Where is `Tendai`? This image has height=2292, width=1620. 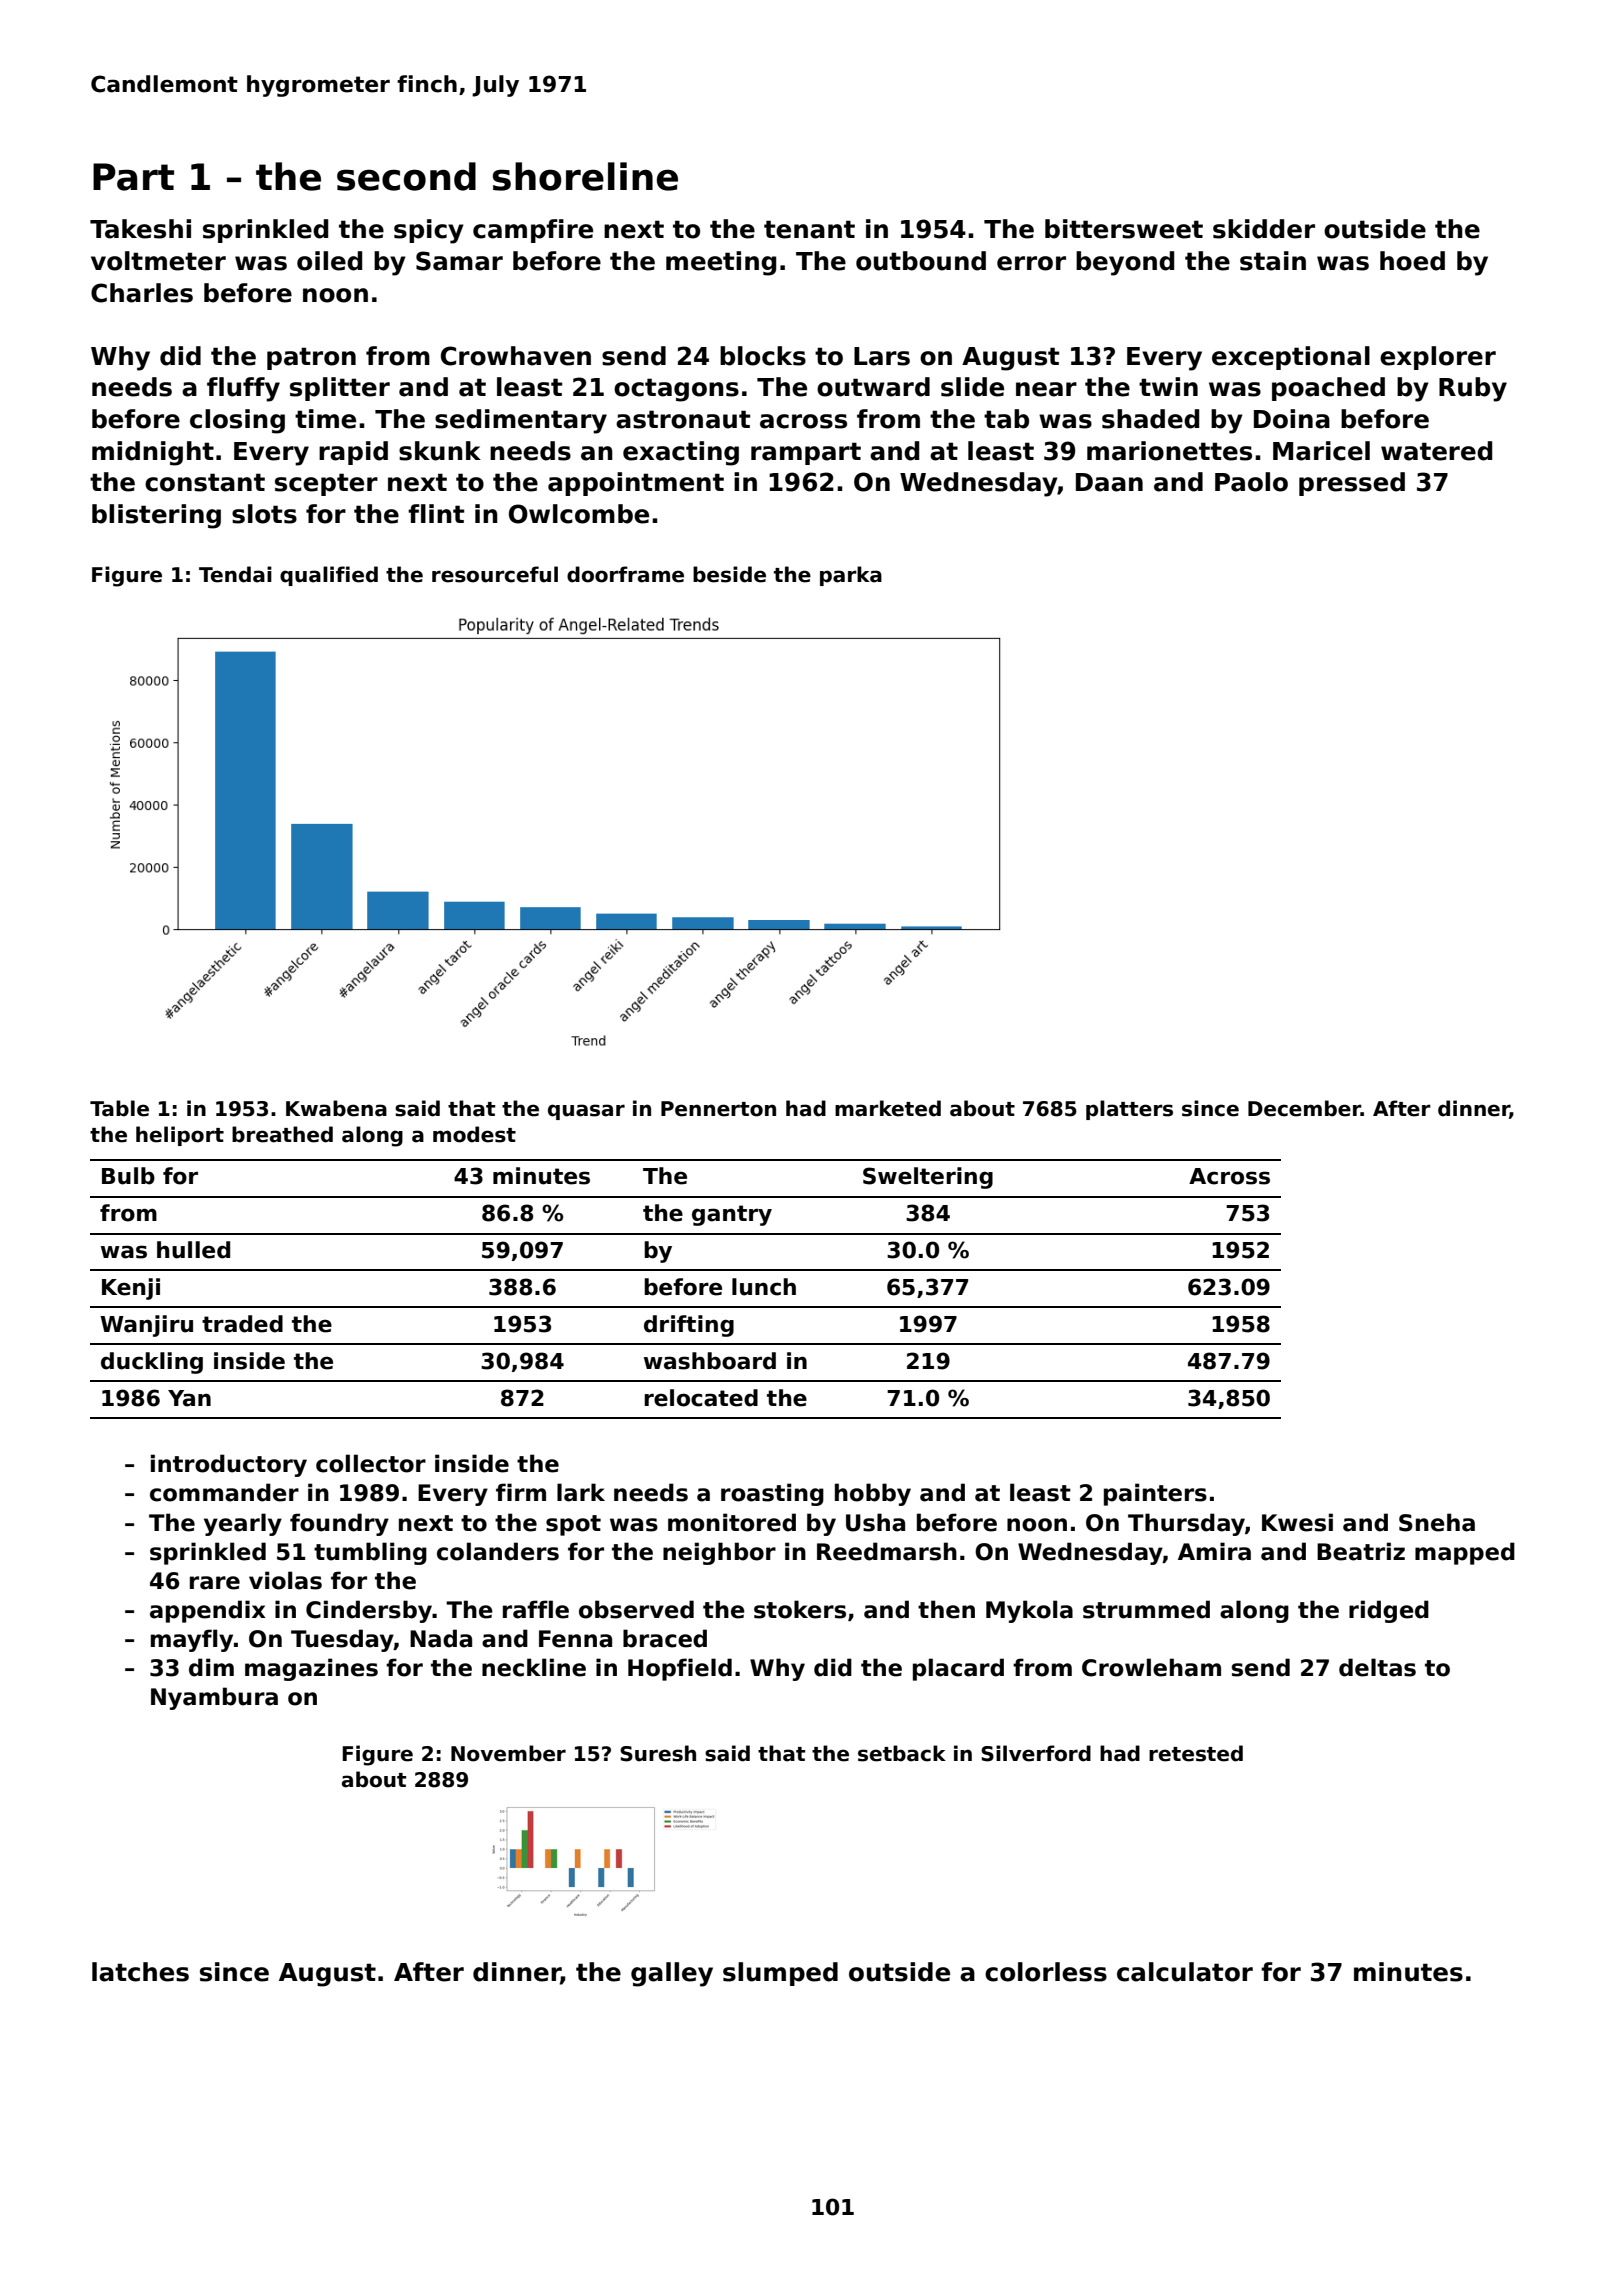 Tendai is located at coordinates (235, 574).
